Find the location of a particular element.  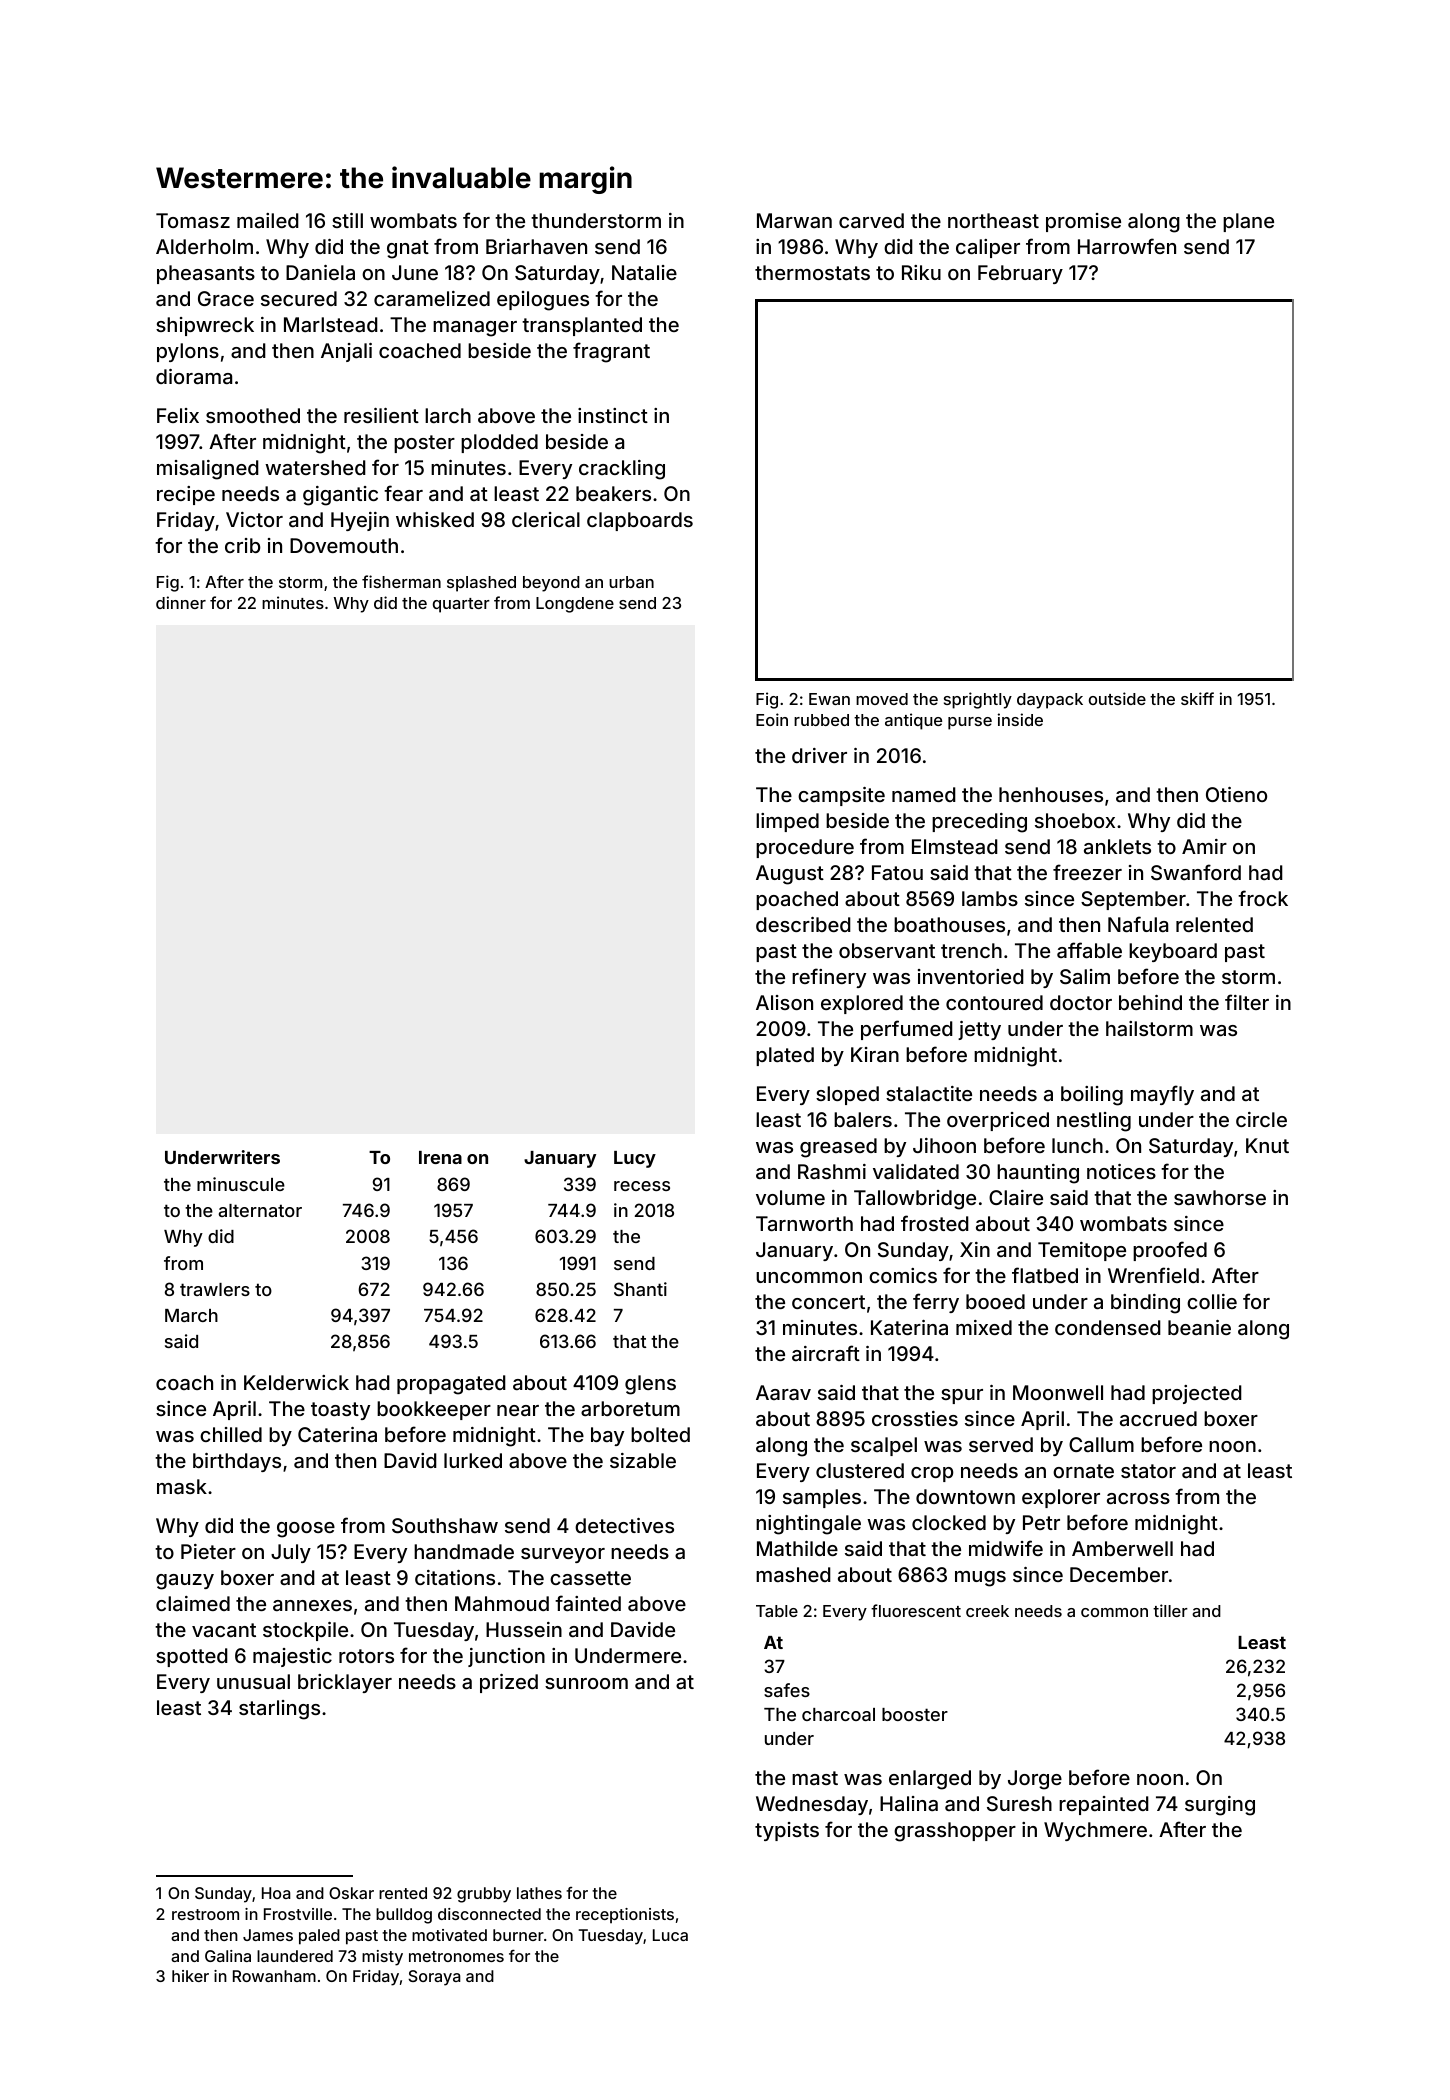

Shanti is located at coordinates (640, 1289).
